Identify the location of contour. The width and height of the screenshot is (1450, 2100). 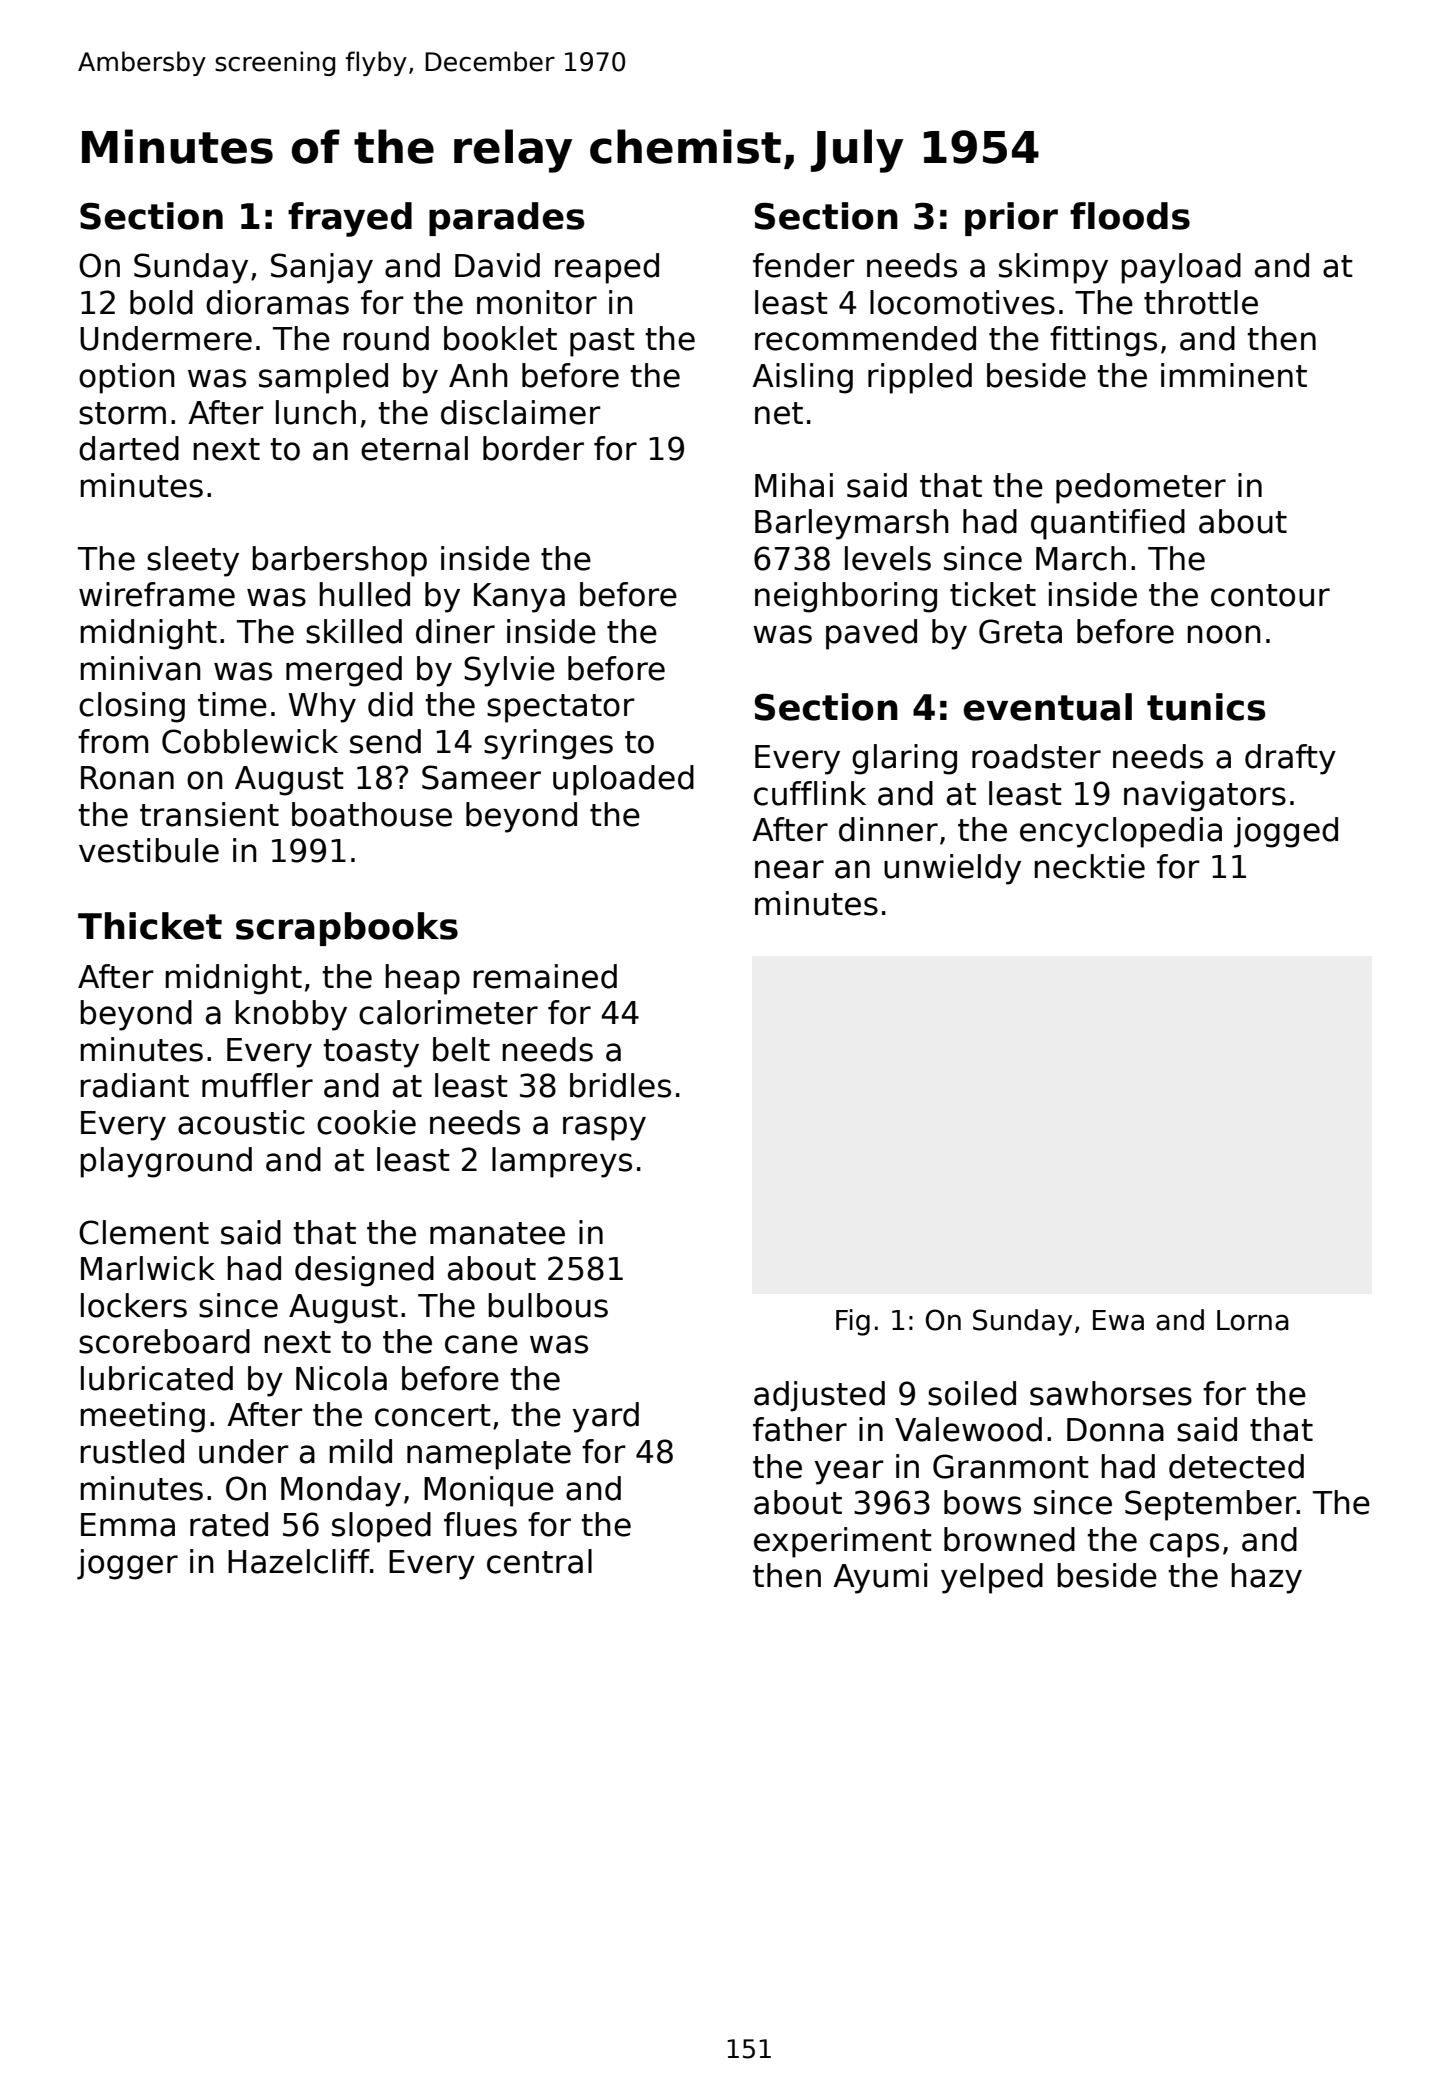
(1270, 595).
